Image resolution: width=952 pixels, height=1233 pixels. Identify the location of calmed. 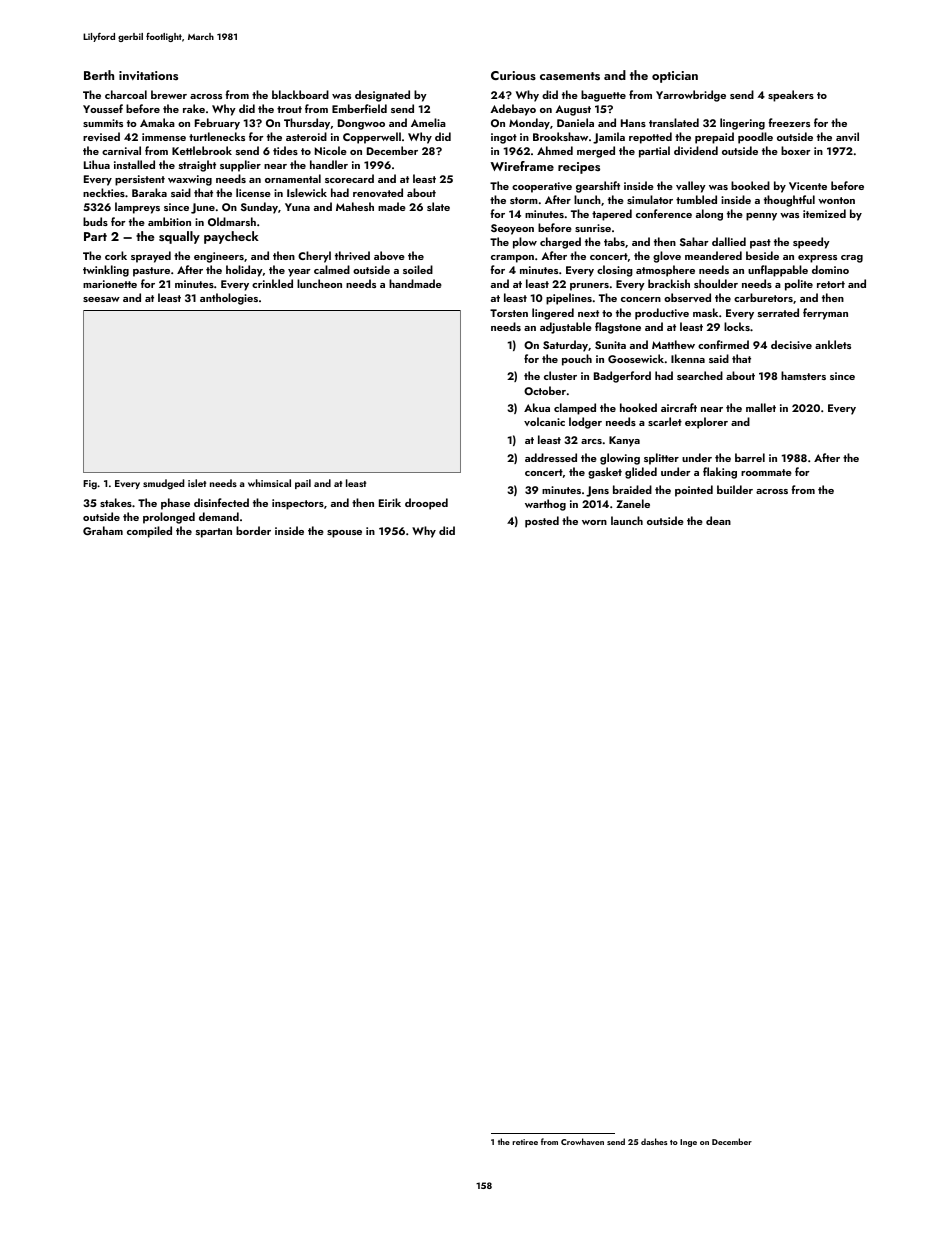
(332, 269).
